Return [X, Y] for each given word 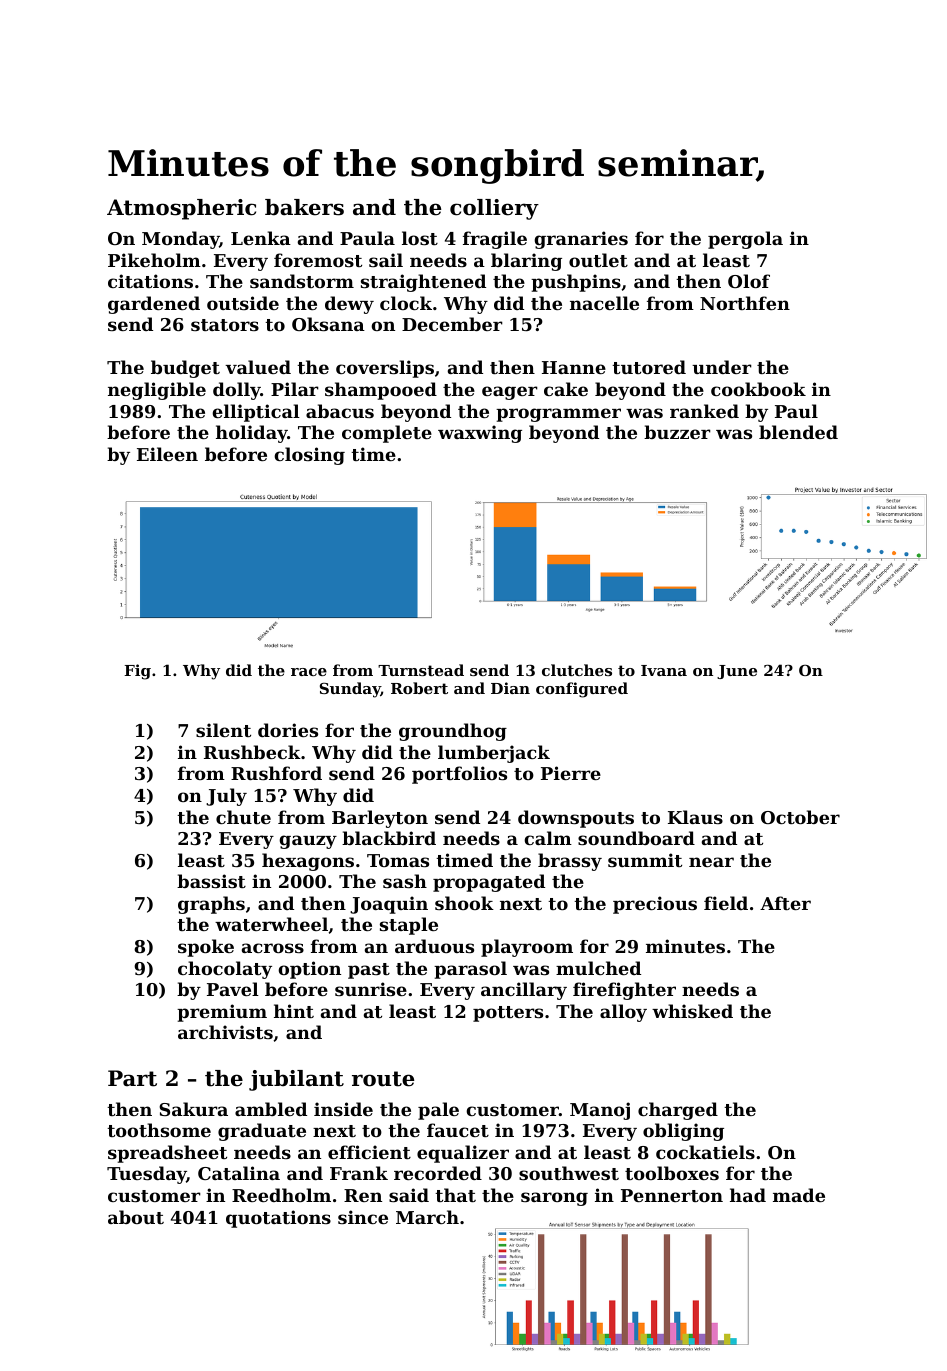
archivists [225, 1032]
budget [185, 369]
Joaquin [389, 905]
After [785, 903]
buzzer [677, 432]
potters [508, 1014]
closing [309, 456]
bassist [211, 881]
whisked [692, 1011]
